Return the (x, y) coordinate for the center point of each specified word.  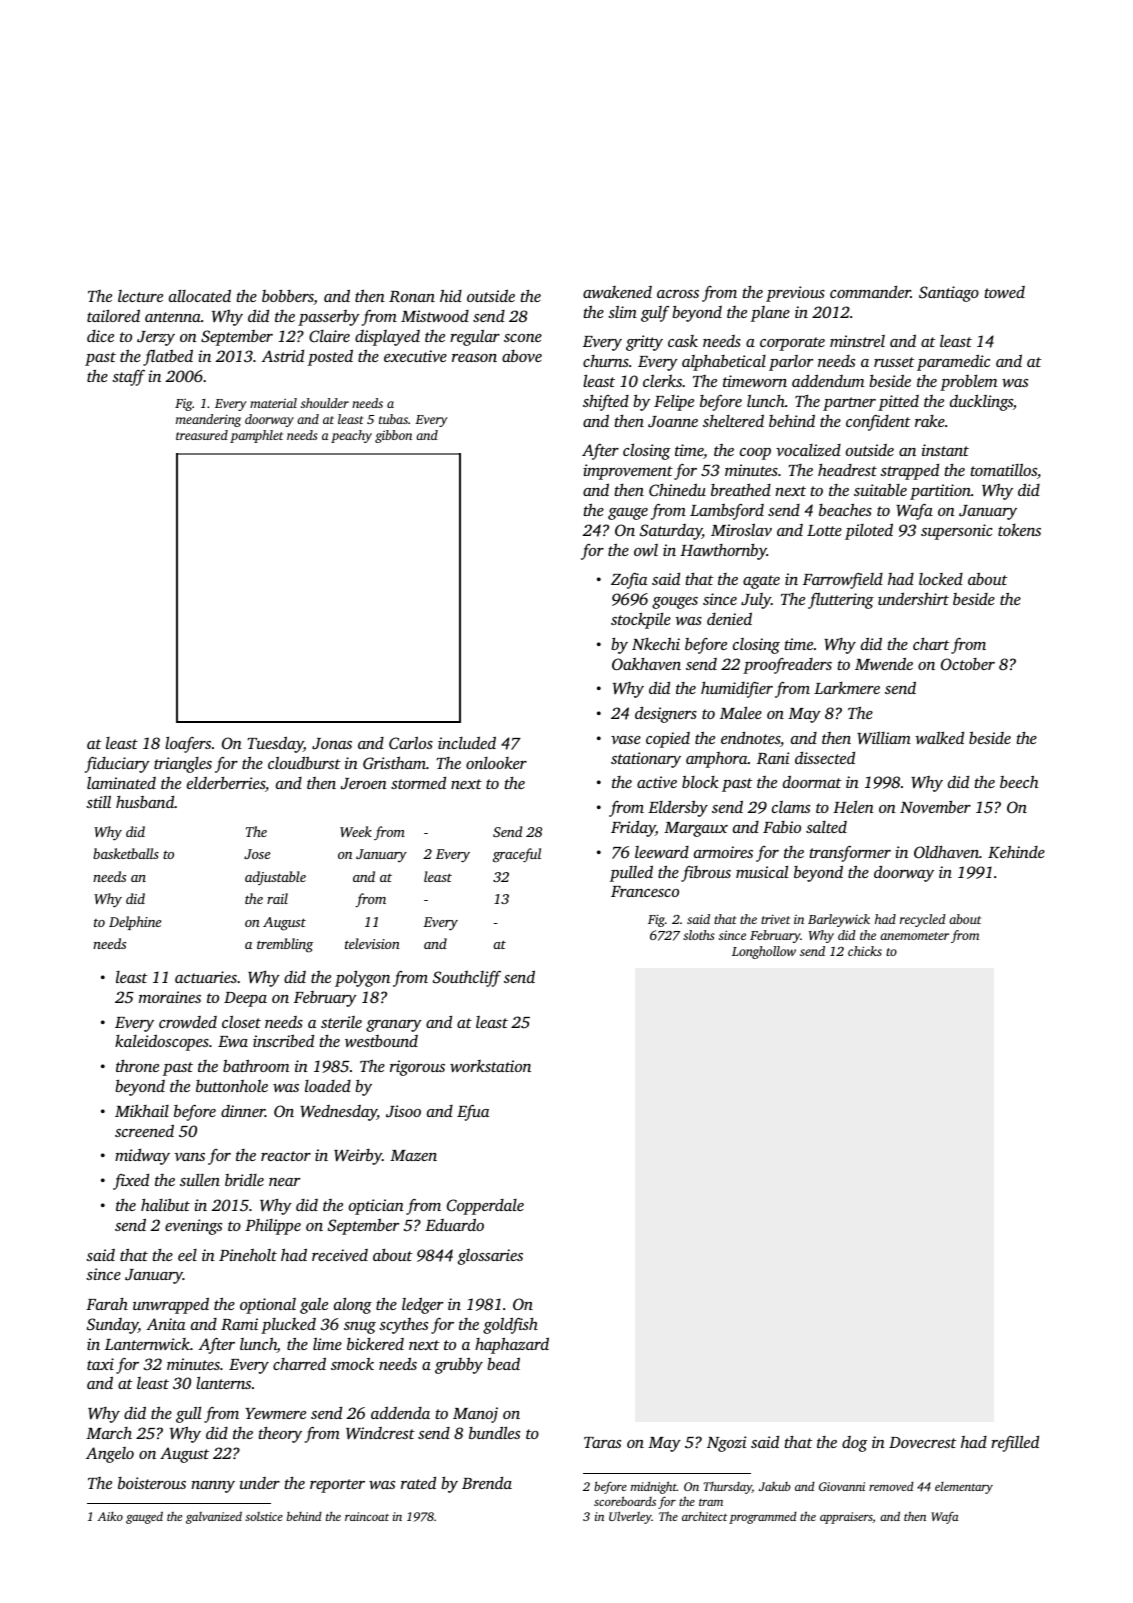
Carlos (411, 742)
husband (145, 802)
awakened (617, 292)
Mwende (884, 663)
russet (894, 362)
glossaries (490, 1257)
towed (1005, 292)
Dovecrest (922, 1442)
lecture (140, 296)
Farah (107, 1304)
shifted (606, 403)
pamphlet (256, 436)
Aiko (110, 1516)
